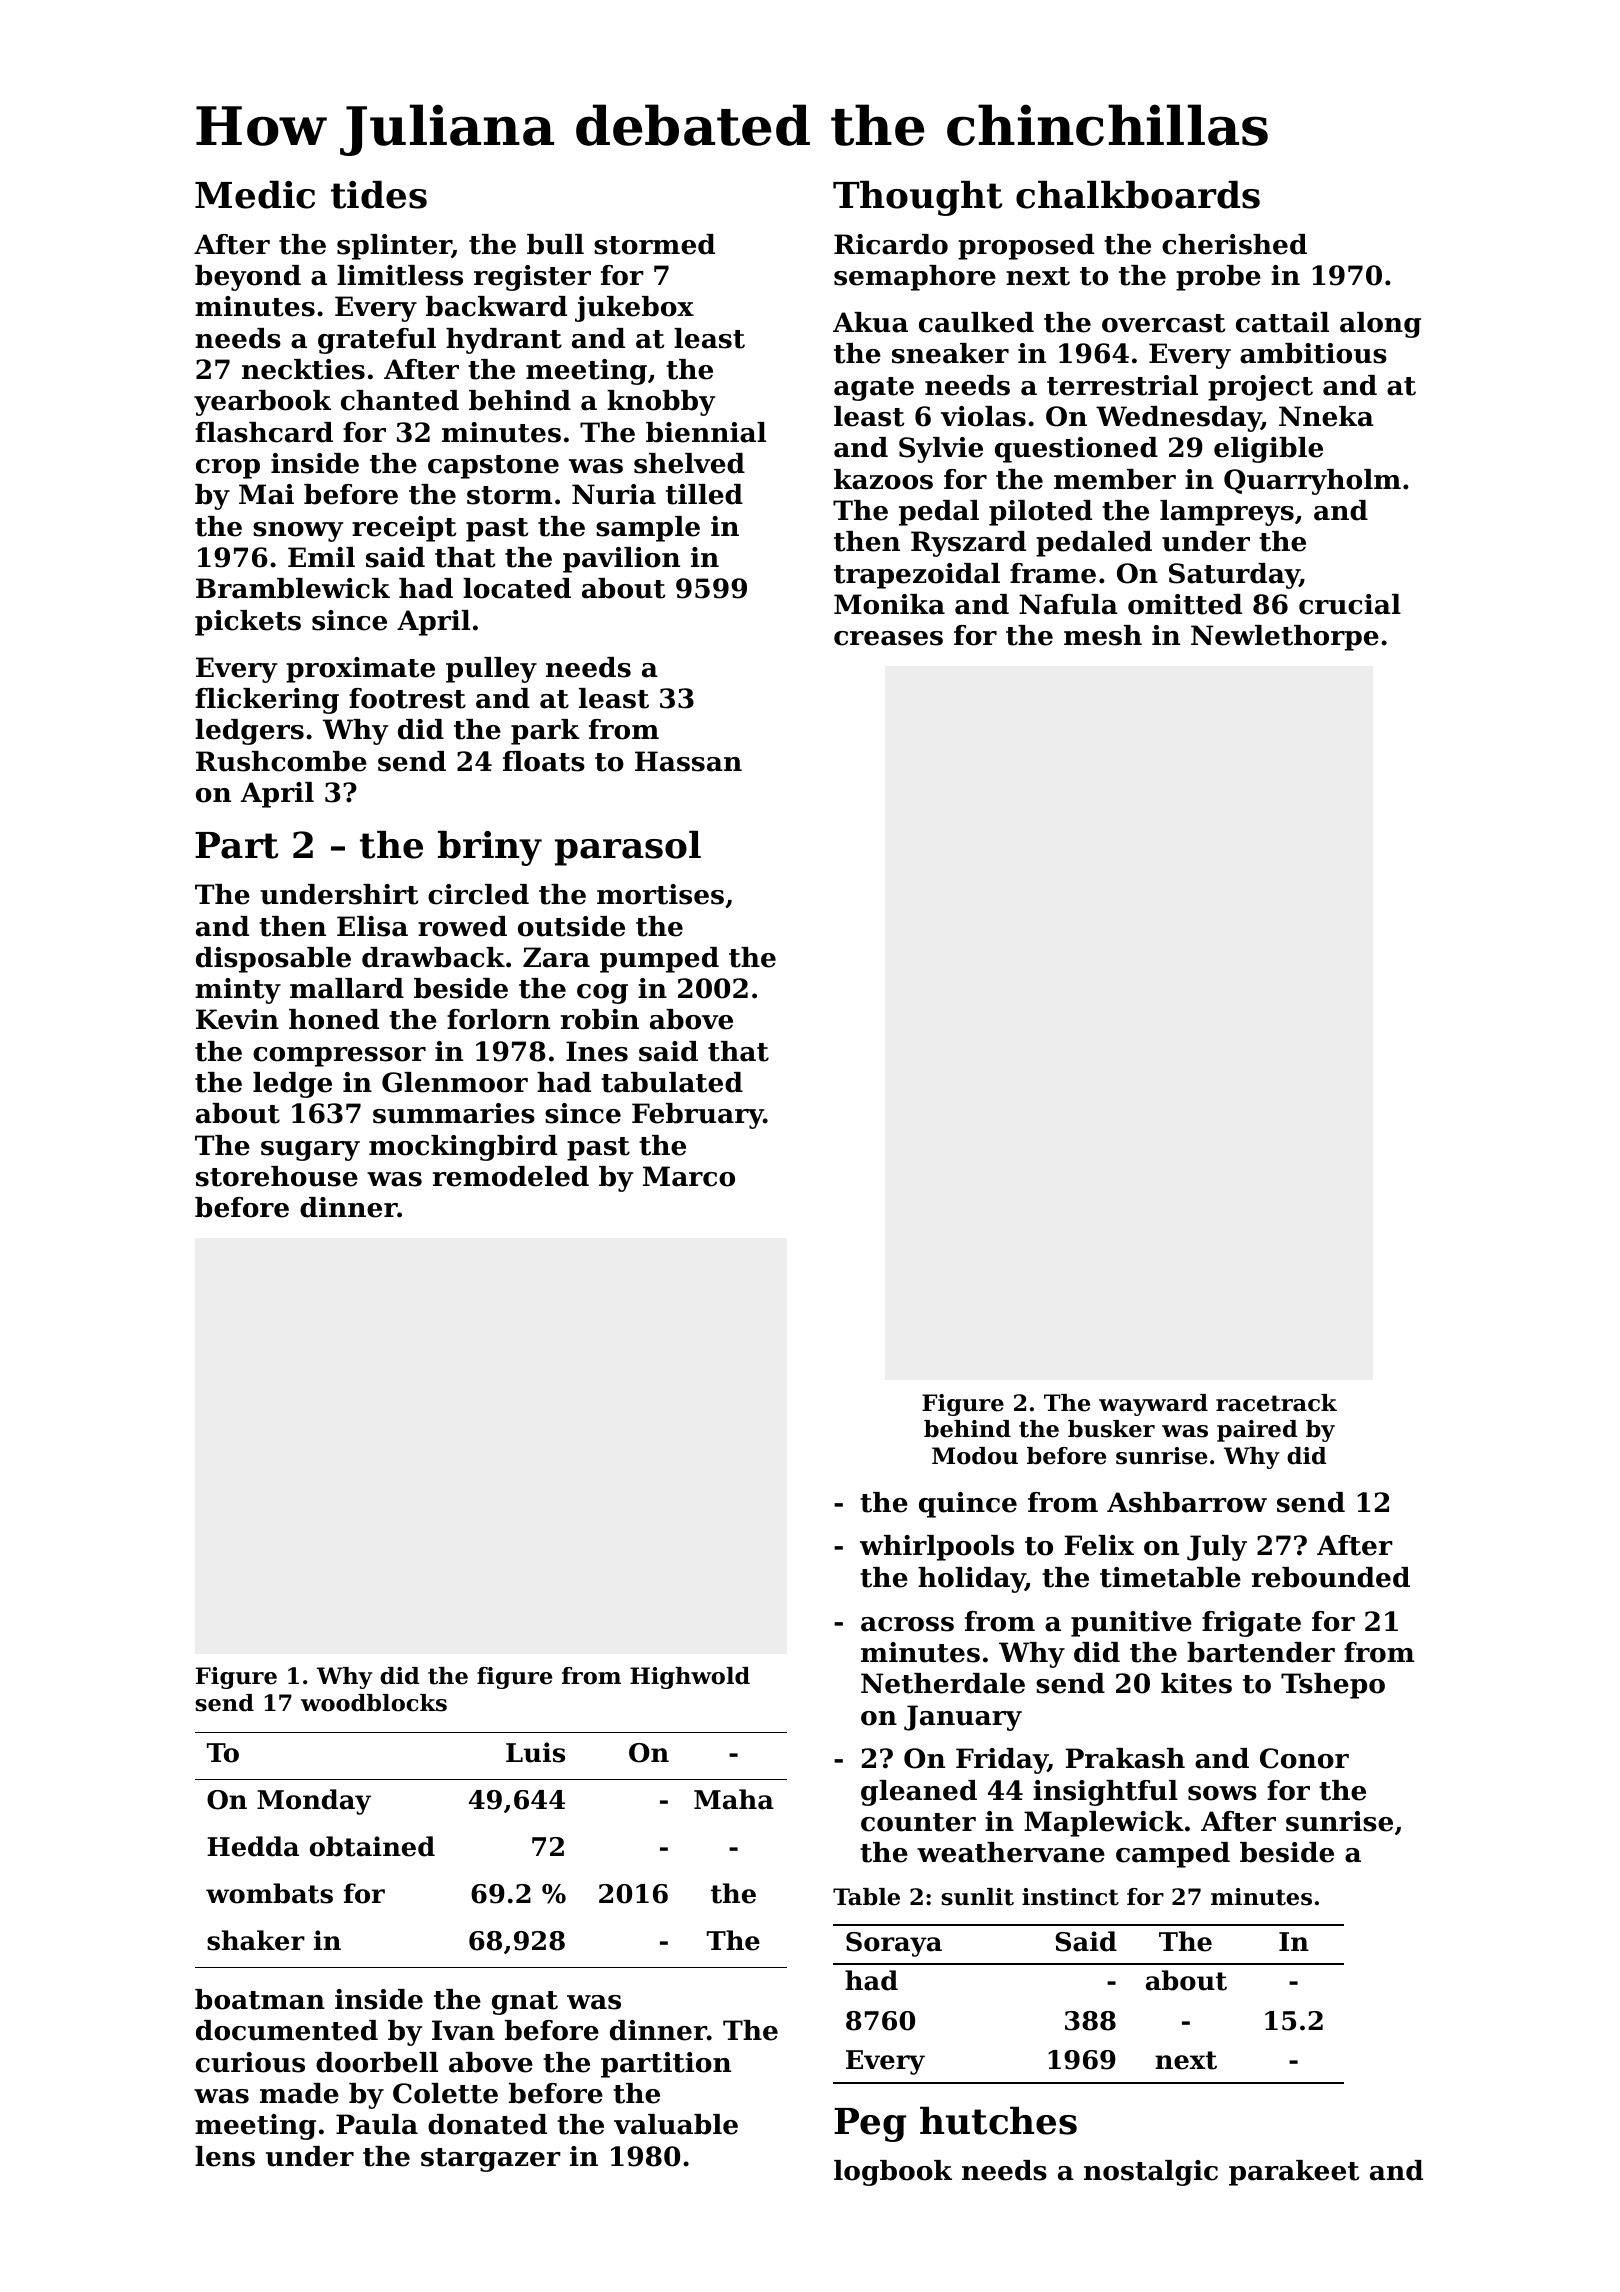 This page has height=2292, width=1620. What do you see at coordinates (379, 195) in the page?
I see `tides` at bounding box center [379, 195].
